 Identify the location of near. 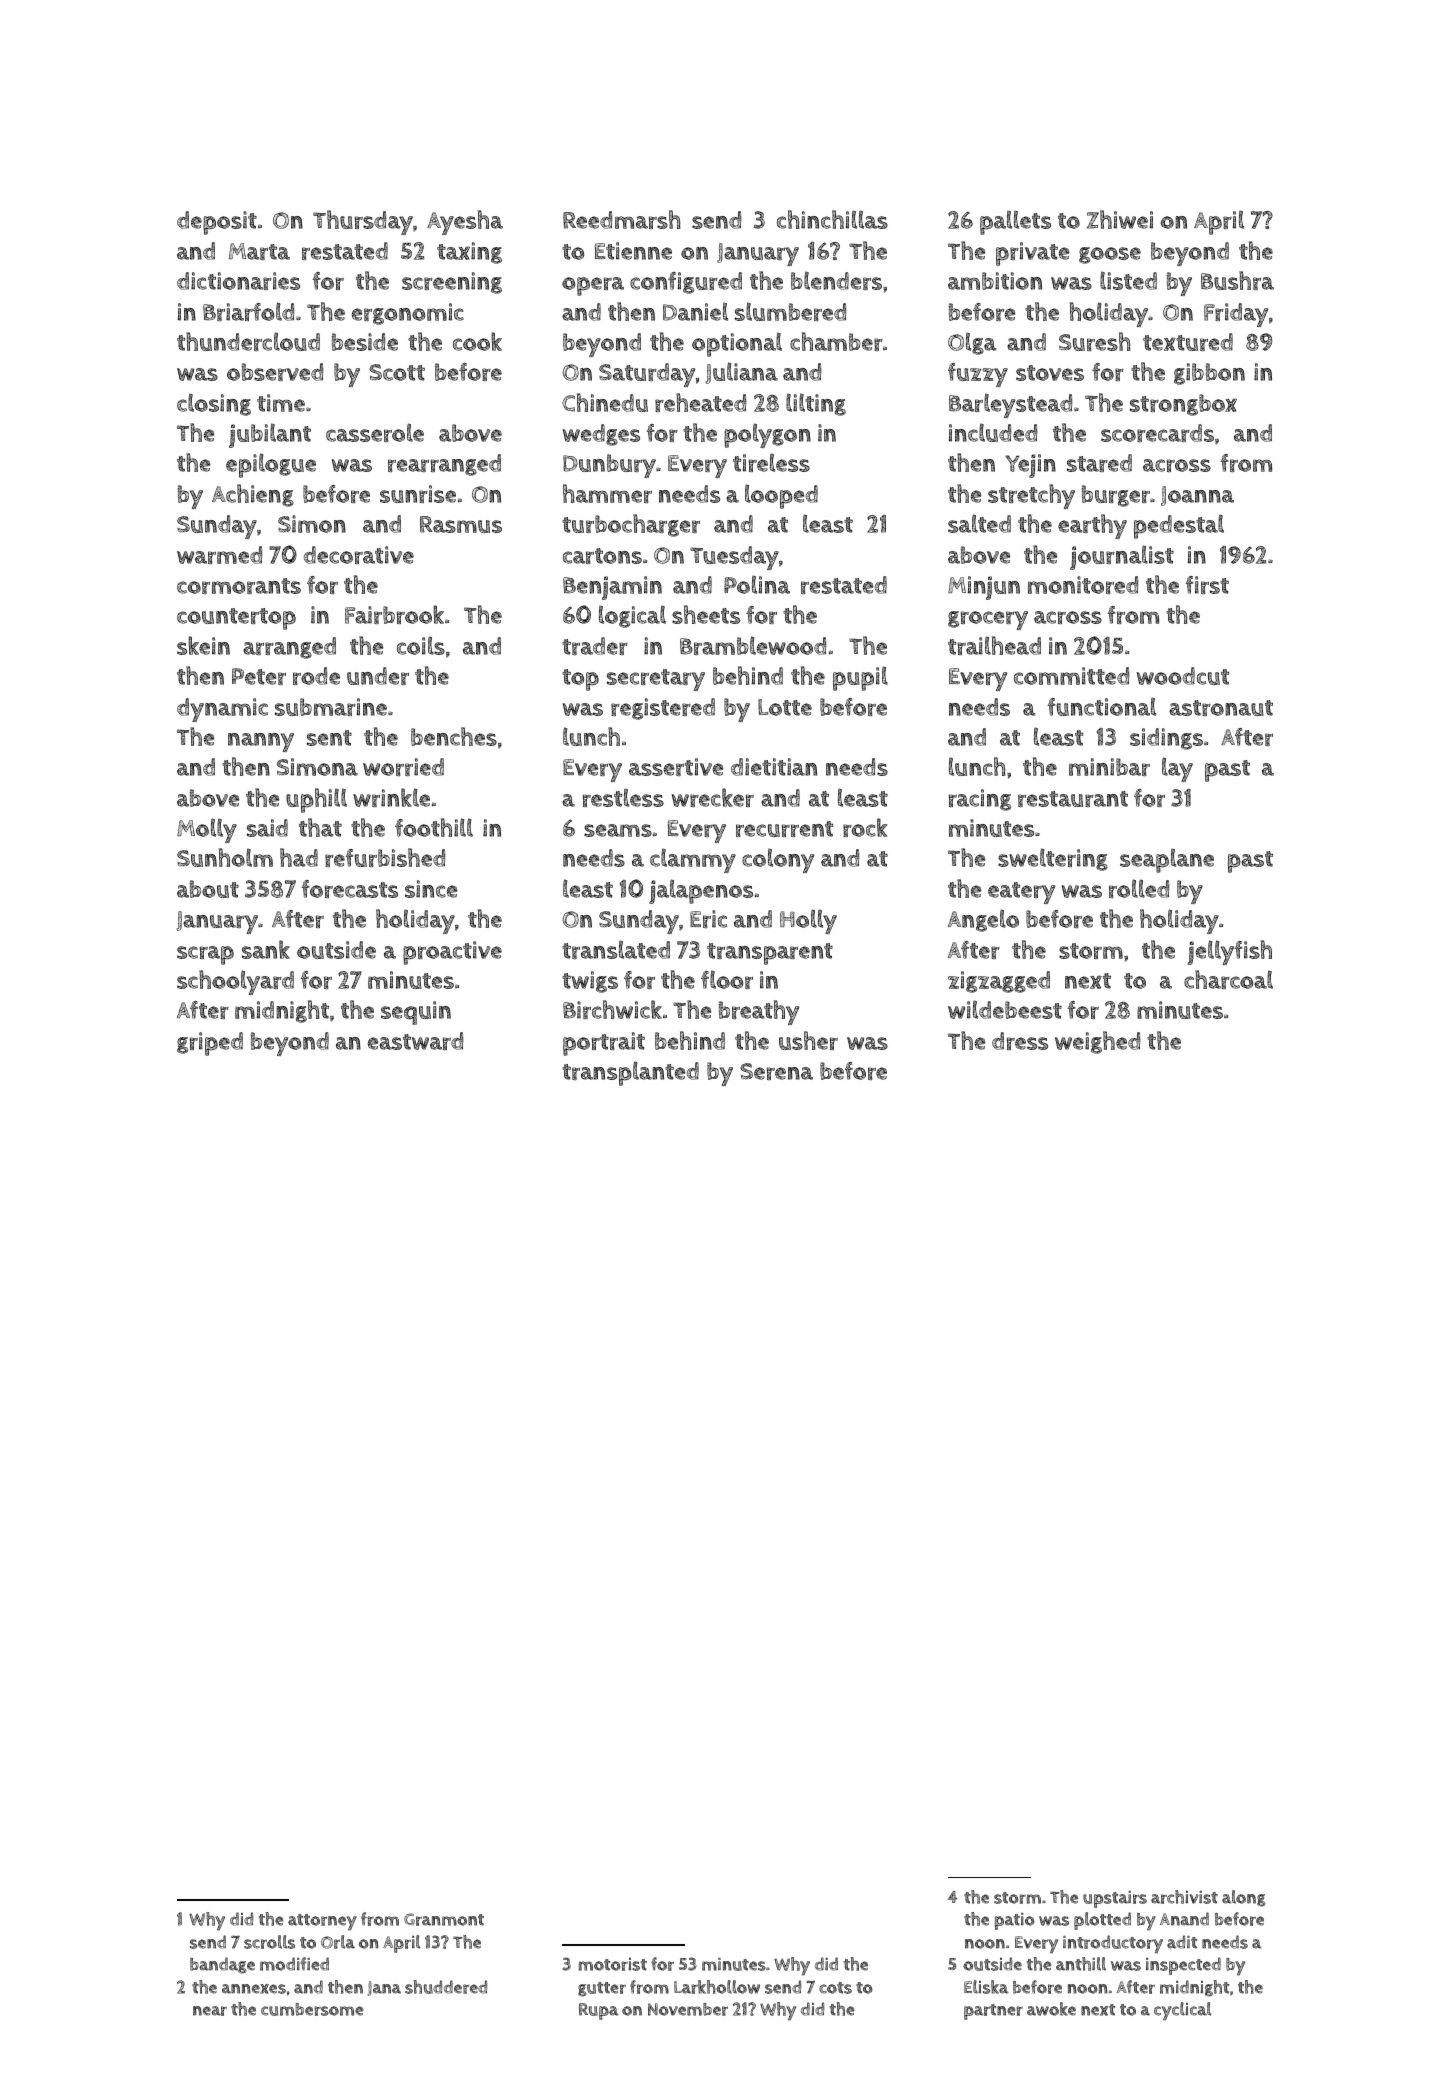
(210, 2011).
